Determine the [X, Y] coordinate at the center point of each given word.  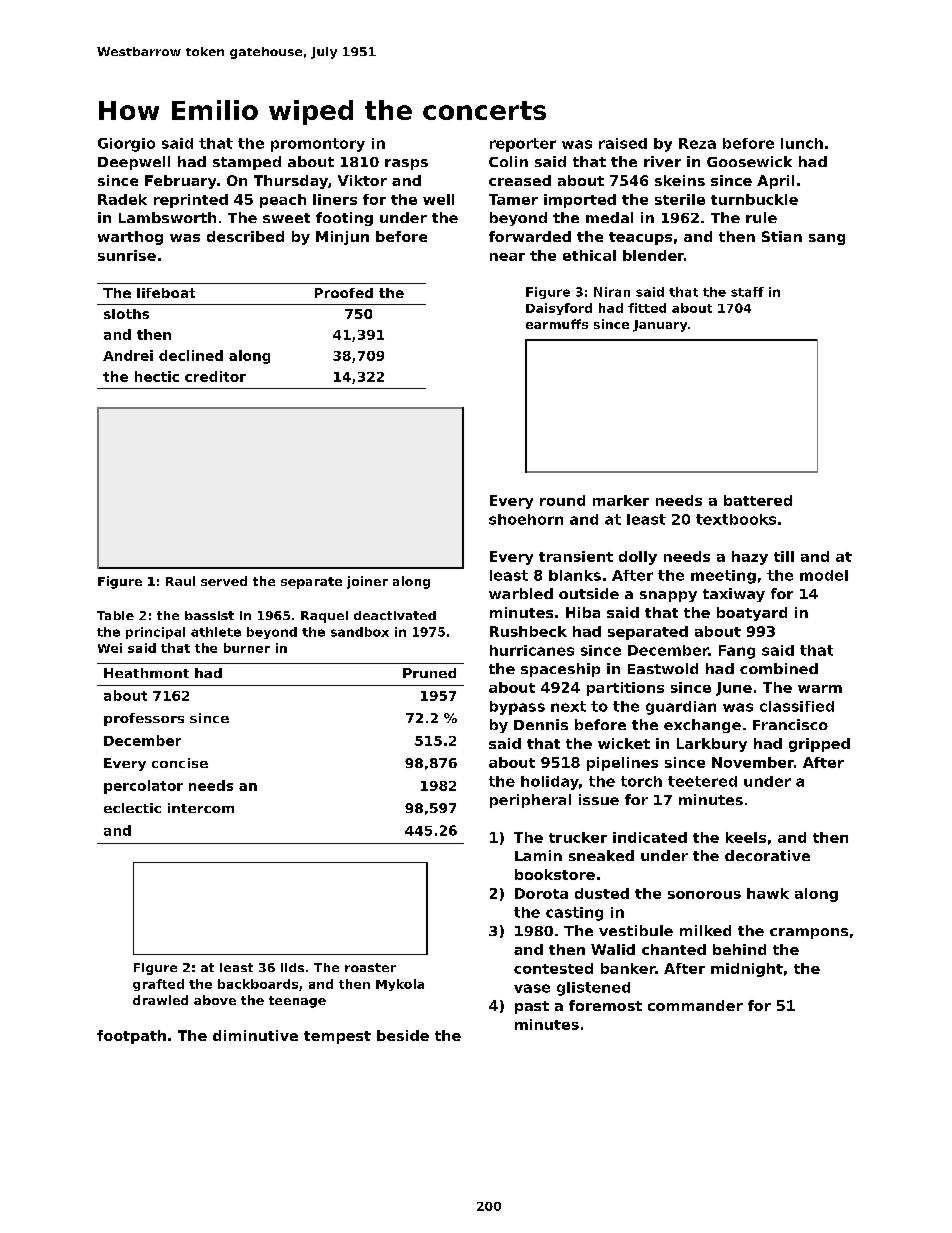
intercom [201, 808]
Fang [737, 652]
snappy [668, 596]
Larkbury [712, 745]
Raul [180, 581]
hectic [157, 376]
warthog [130, 238]
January [660, 326]
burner [247, 648]
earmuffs [557, 324]
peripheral [530, 801]
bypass [517, 708]
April [775, 182]
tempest [337, 1037]
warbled [521, 593]
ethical [589, 255]
